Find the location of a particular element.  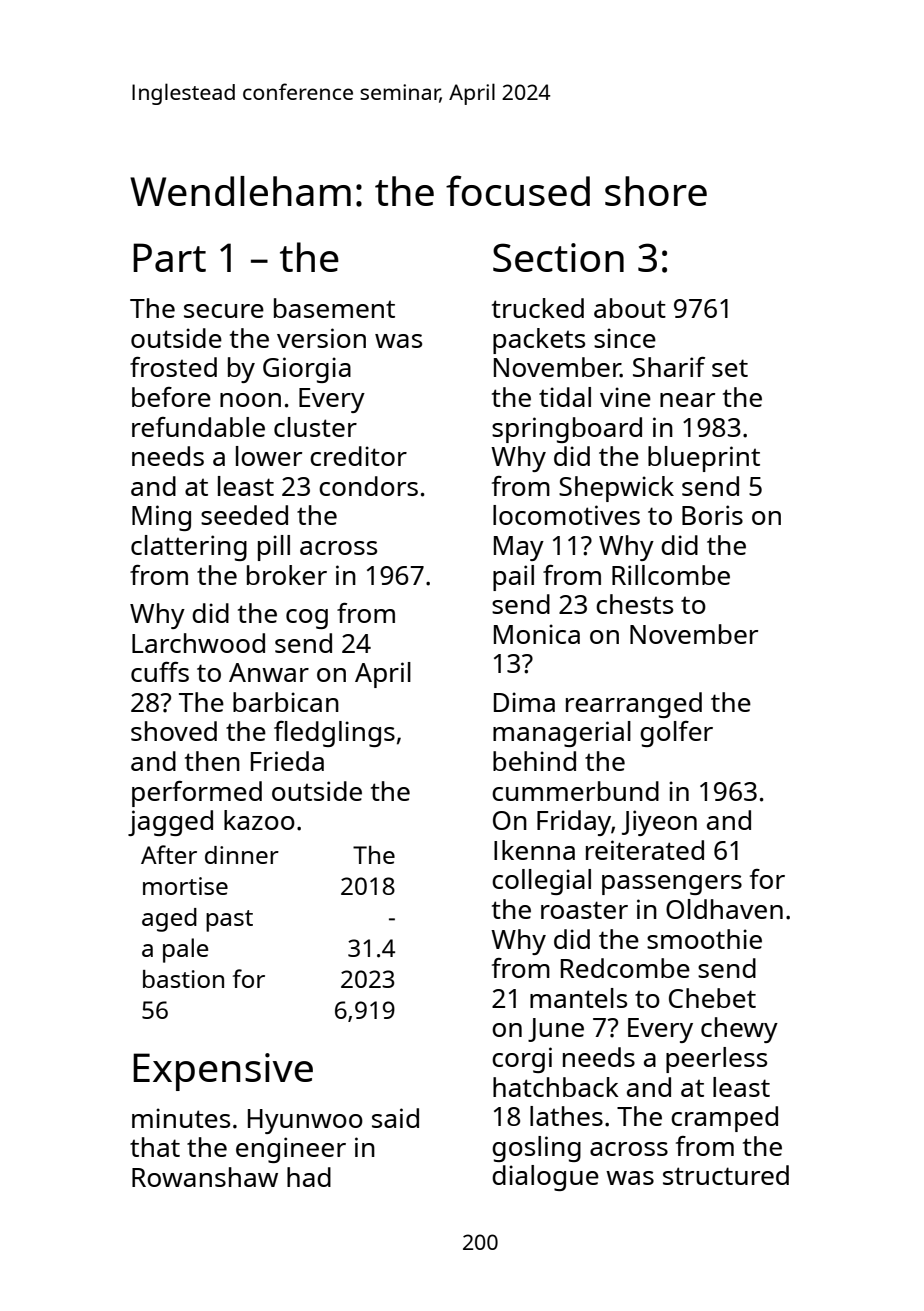

kazoo is located at coordinates (259, 820).
